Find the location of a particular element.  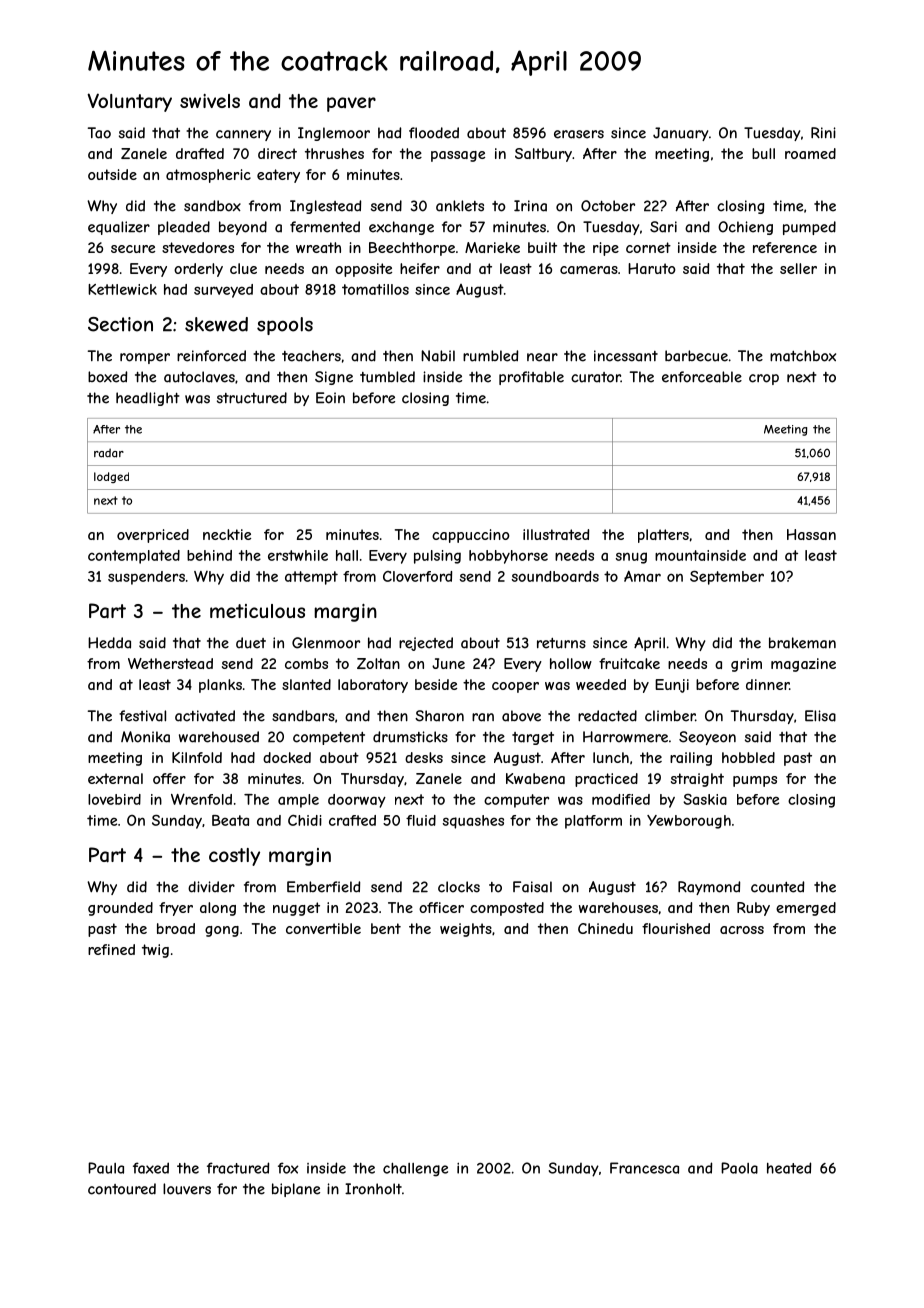

Wetherstead is located at coordinates (170, 663).
